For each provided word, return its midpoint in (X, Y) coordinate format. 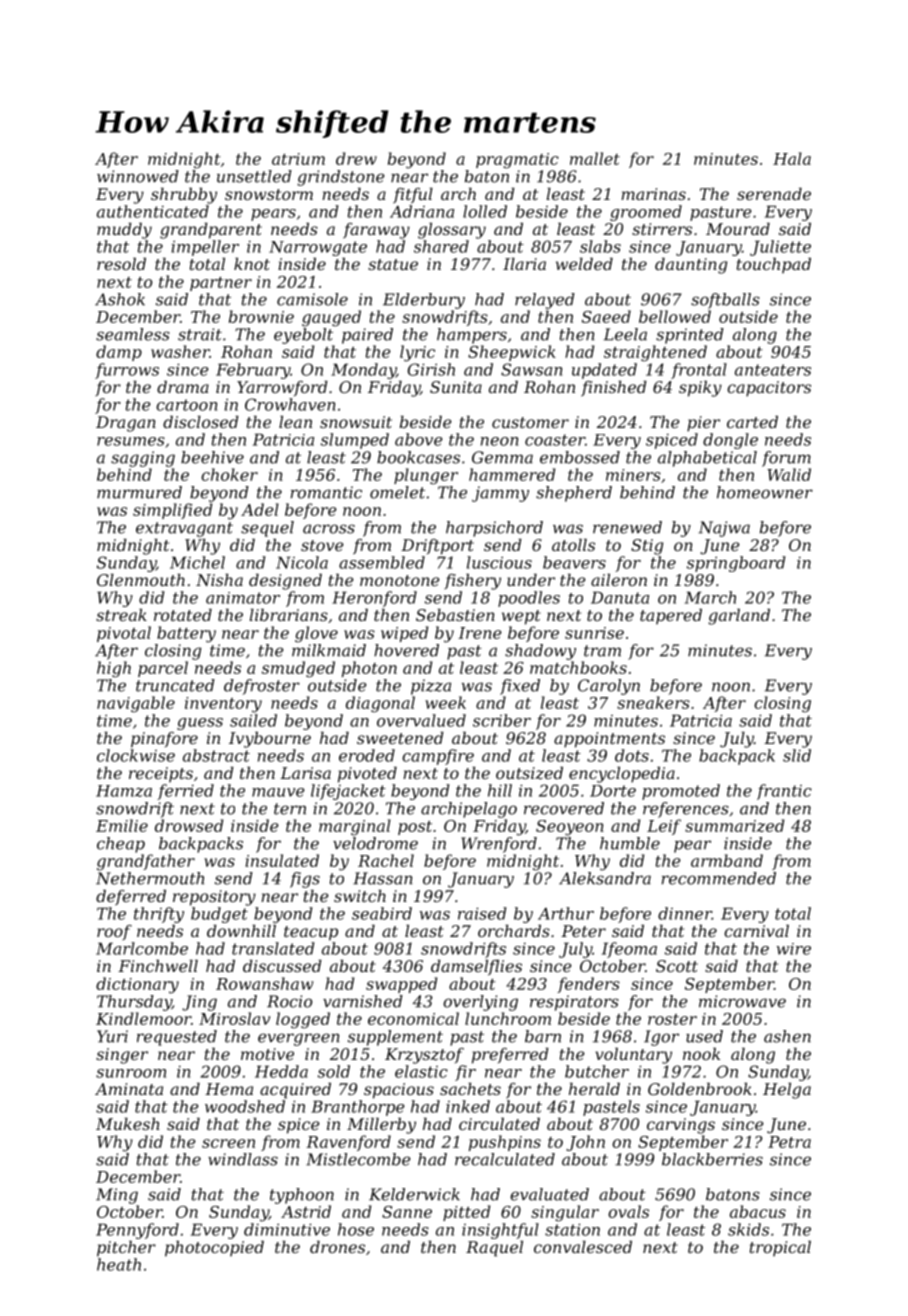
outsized (529, 773)
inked (468, 1106)
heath (119, 1264)
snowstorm (269, 194)
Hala (792, 158)
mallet (595, 158)
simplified (172, 511)
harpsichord (494, 529)
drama (183, 387)
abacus (758, 1211)
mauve (278, 792)
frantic (784, 792)
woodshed (245, 1106)
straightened (655, 353)
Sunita (456, 387)
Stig (647, 547)
